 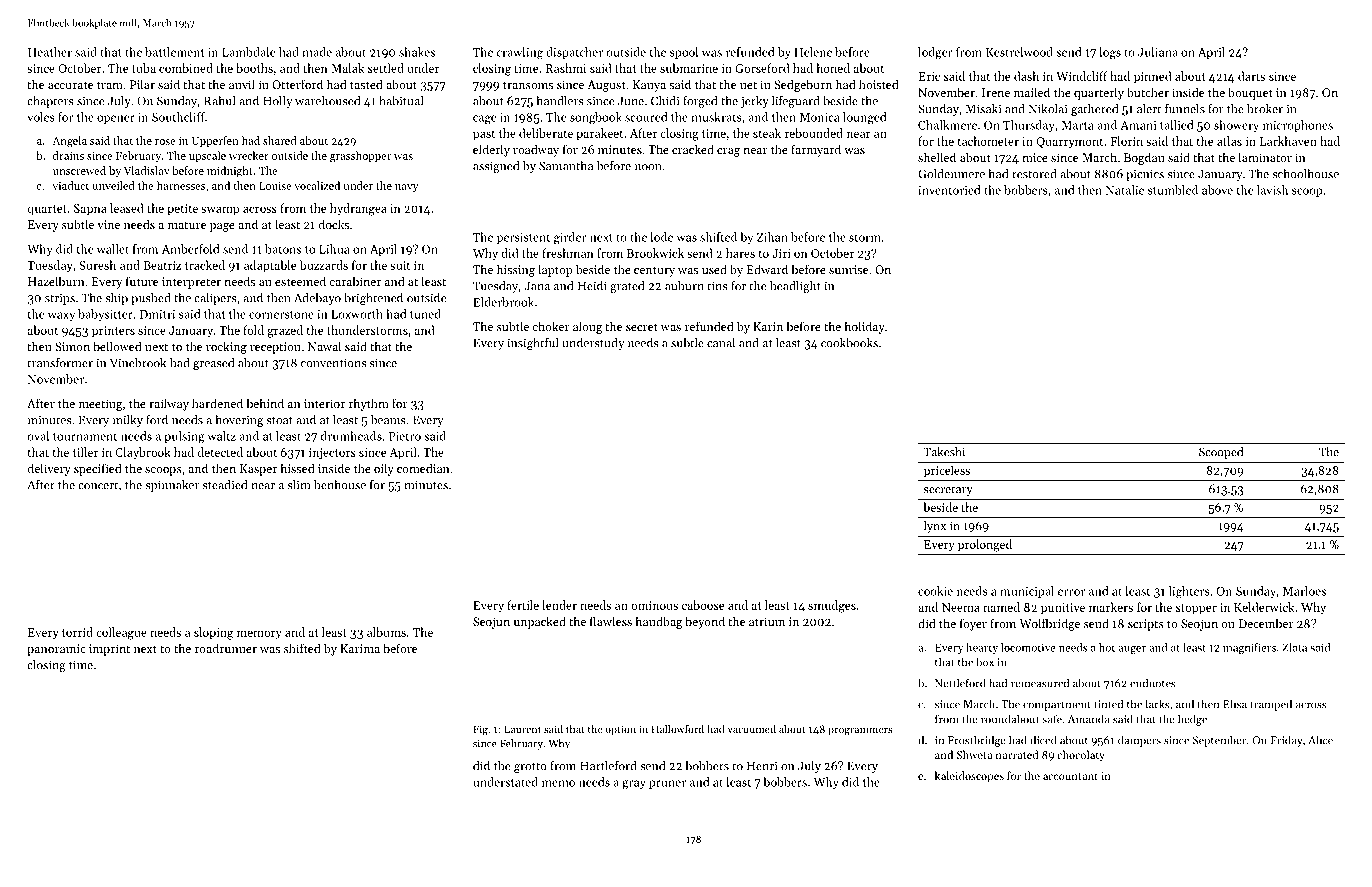 What do you see at coordinates (69, 142) in the image?
I see `Angela` at bounding box center [69, 142].
